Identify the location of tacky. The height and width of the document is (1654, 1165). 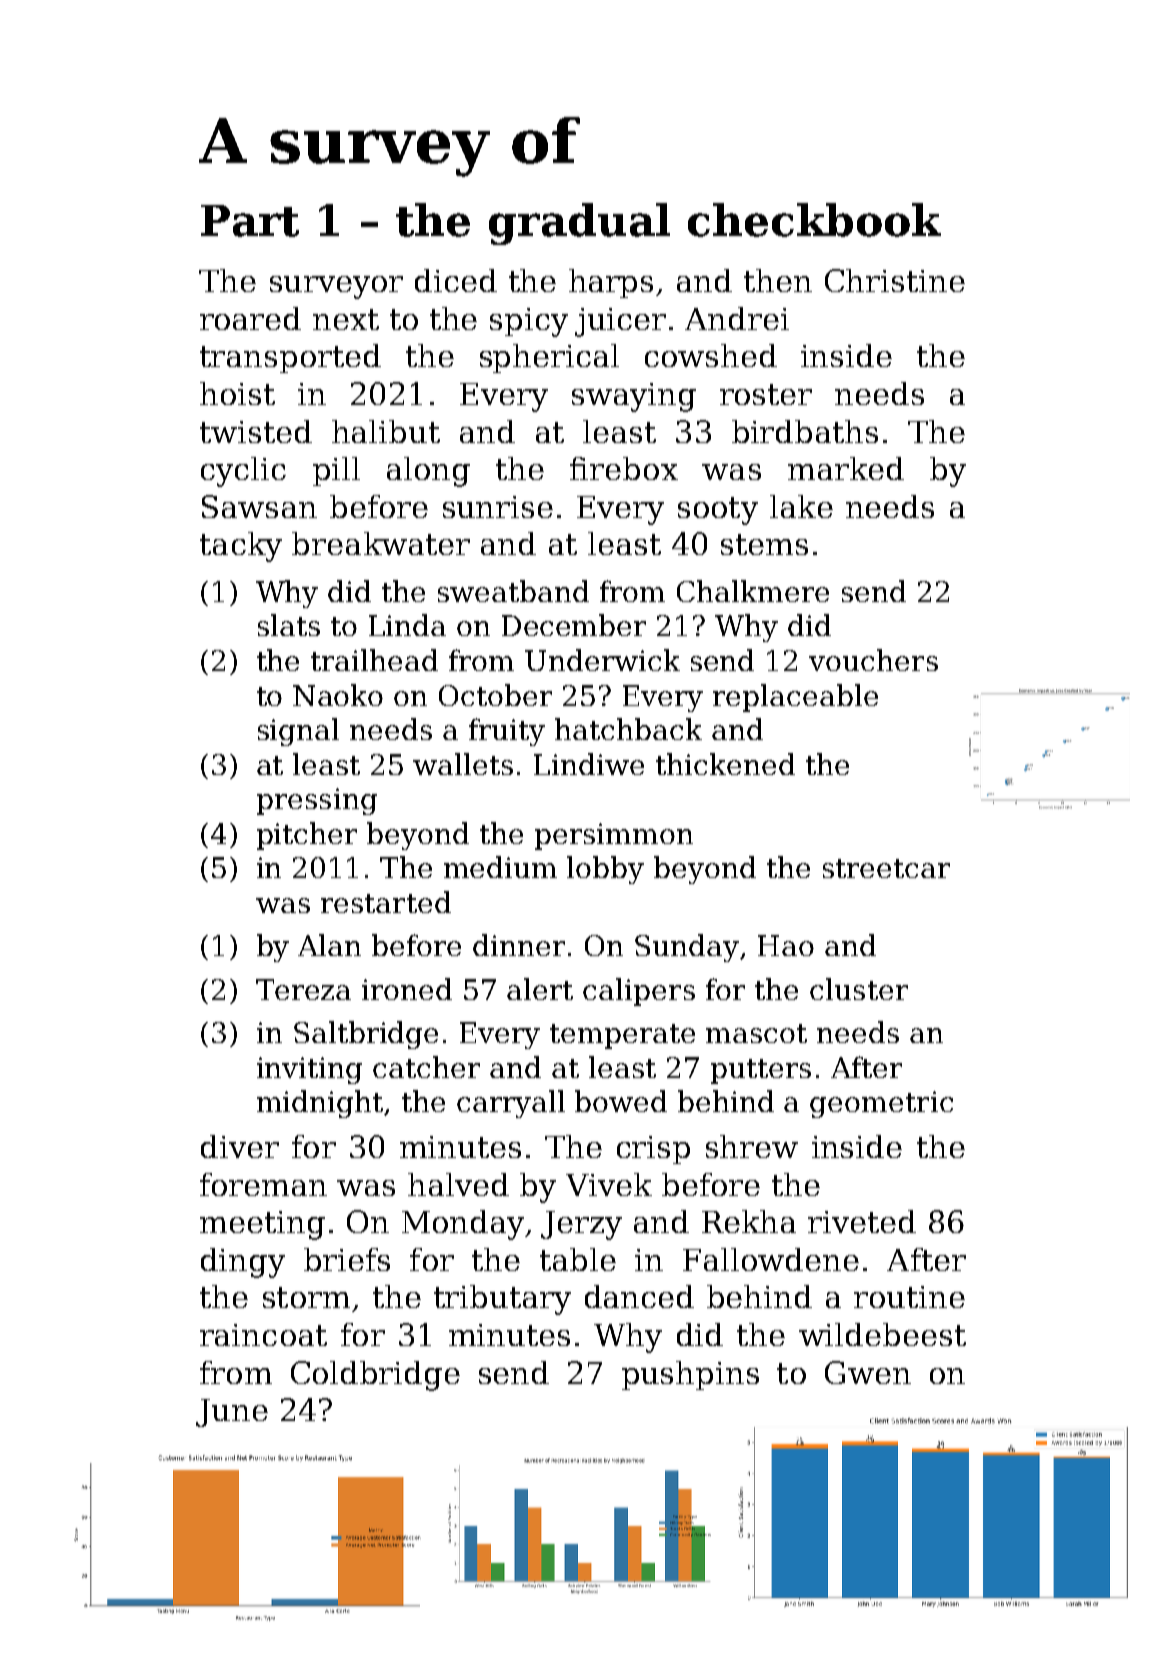
(241, 547).
